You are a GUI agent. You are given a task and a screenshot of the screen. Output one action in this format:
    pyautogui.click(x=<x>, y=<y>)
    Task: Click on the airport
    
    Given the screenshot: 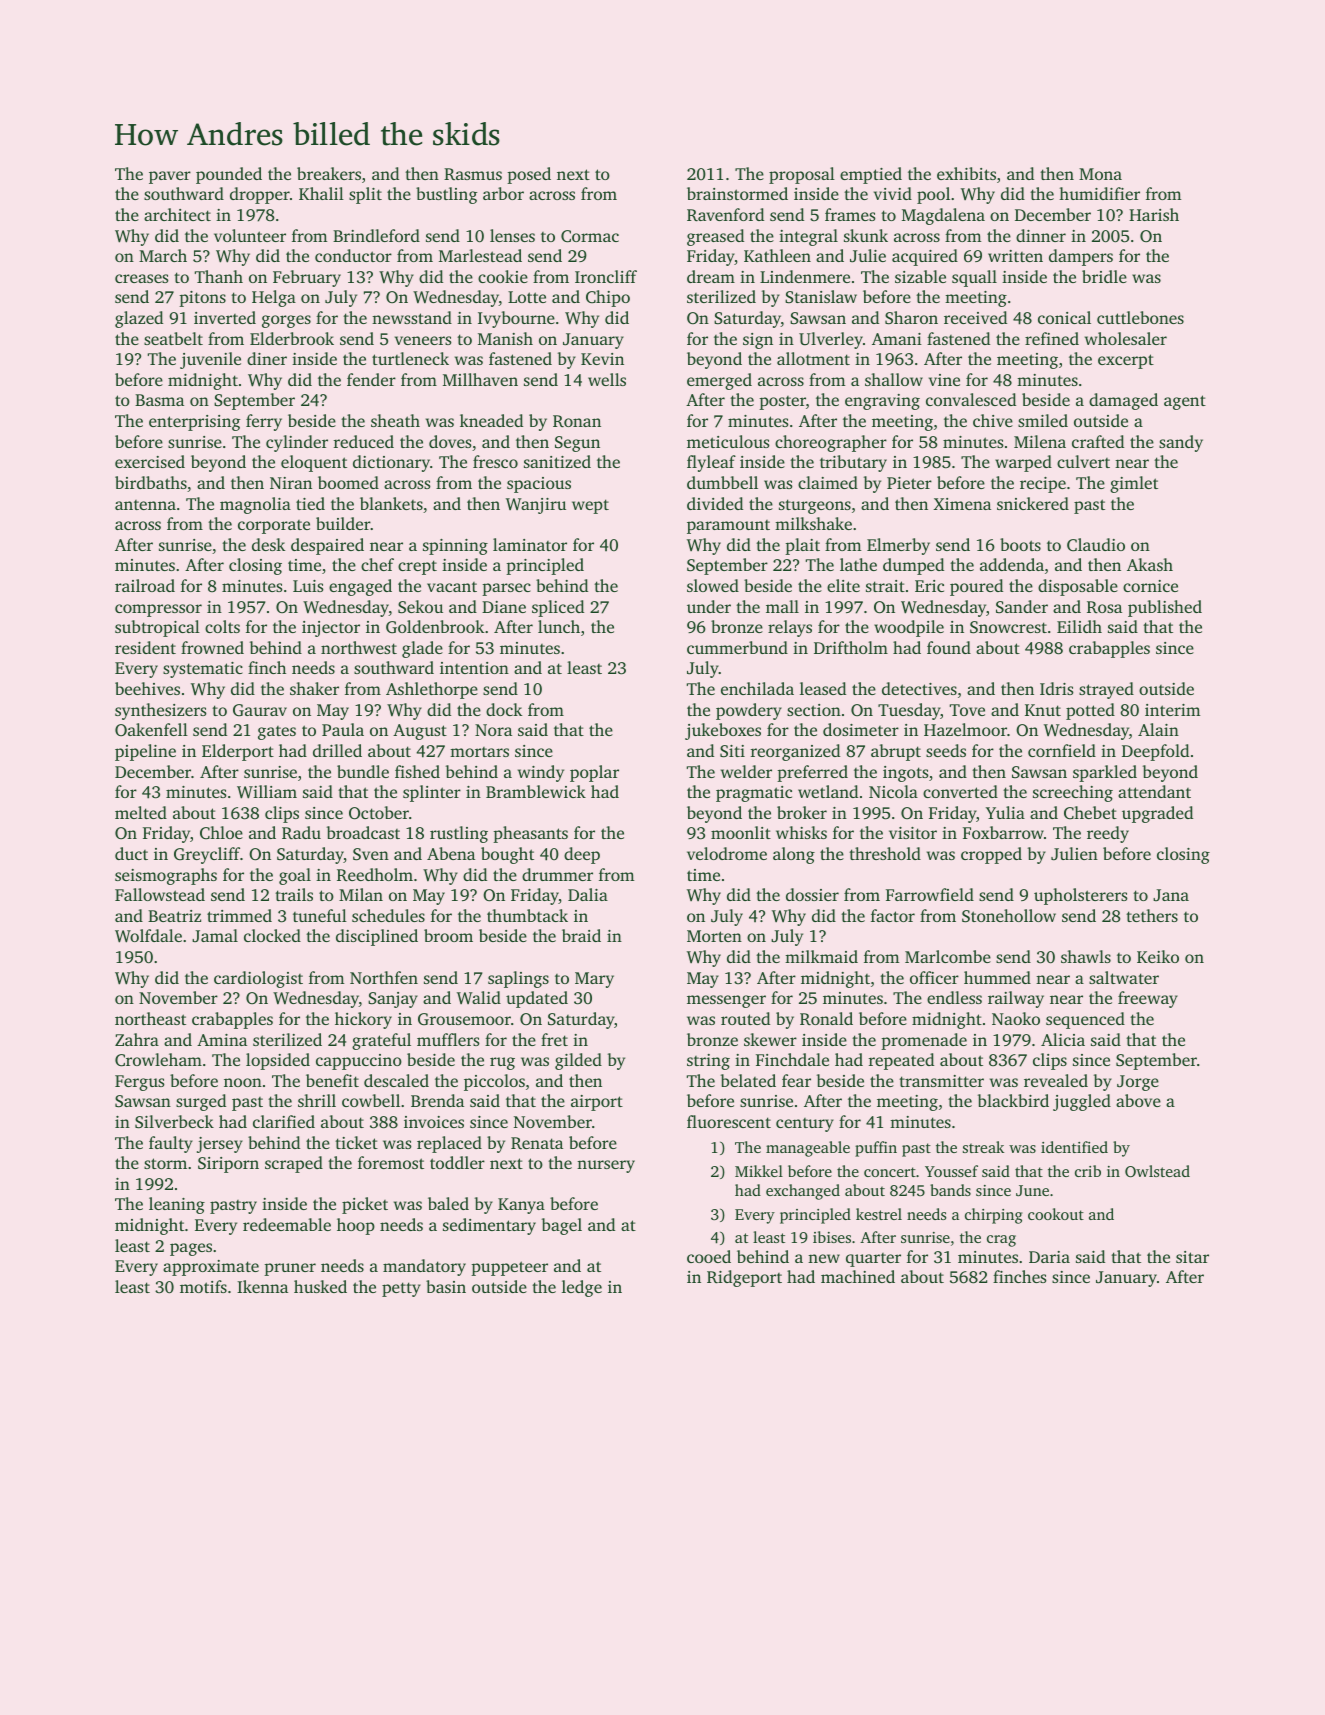 What is the action you would take?
    pyautogui.click(x=597, y=1103)
